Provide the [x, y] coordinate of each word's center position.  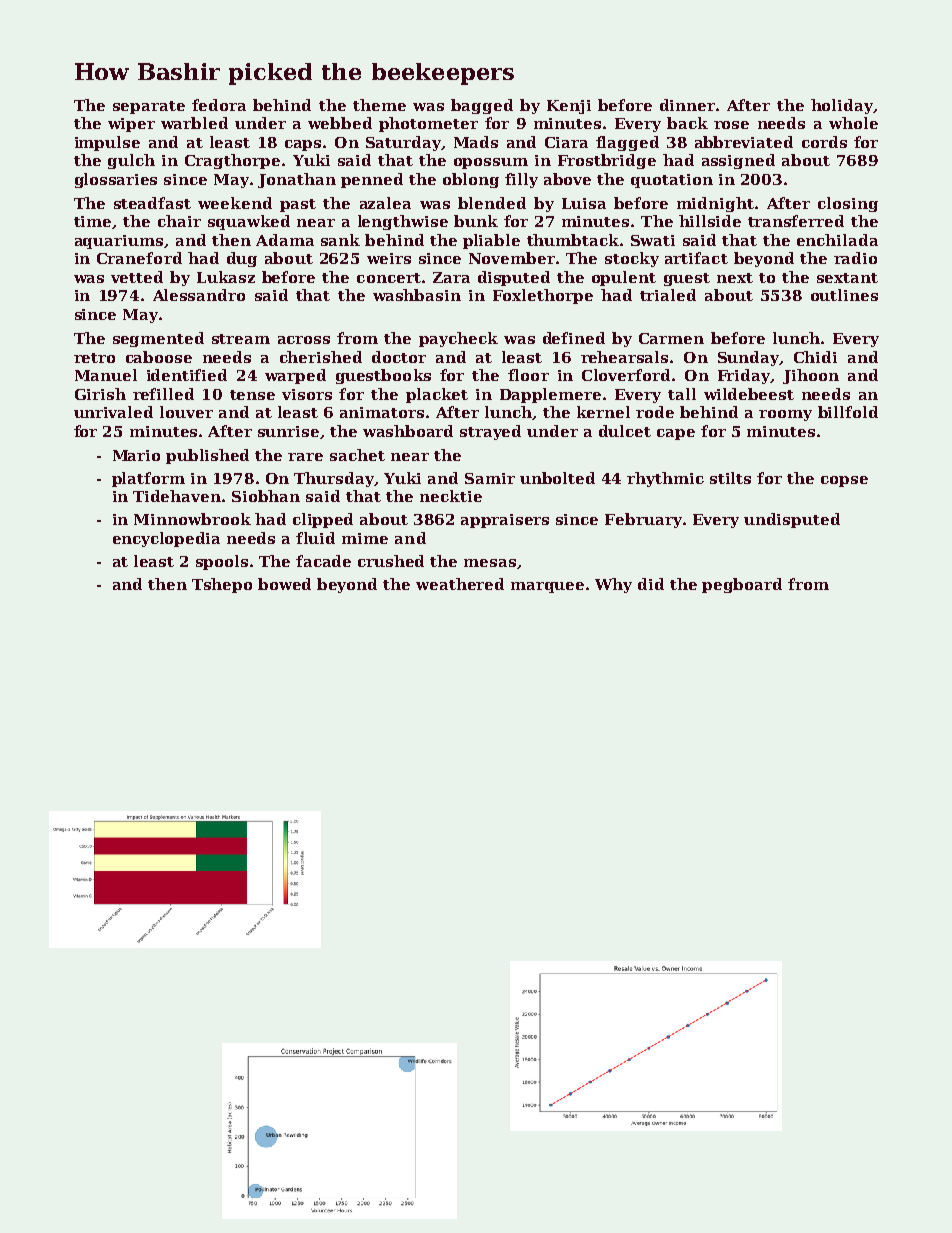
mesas [490, 563]
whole [853, 123]
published [207, 456]
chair [179, 221]
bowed [284, 584]
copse [844, 481]
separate [149, 107]
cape [676, 434]
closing [848, 204]
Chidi [815, 357]
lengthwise [403, 222]
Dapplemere [550, 395]
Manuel [106, 375]
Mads [476, 142]
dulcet [625, 431]
